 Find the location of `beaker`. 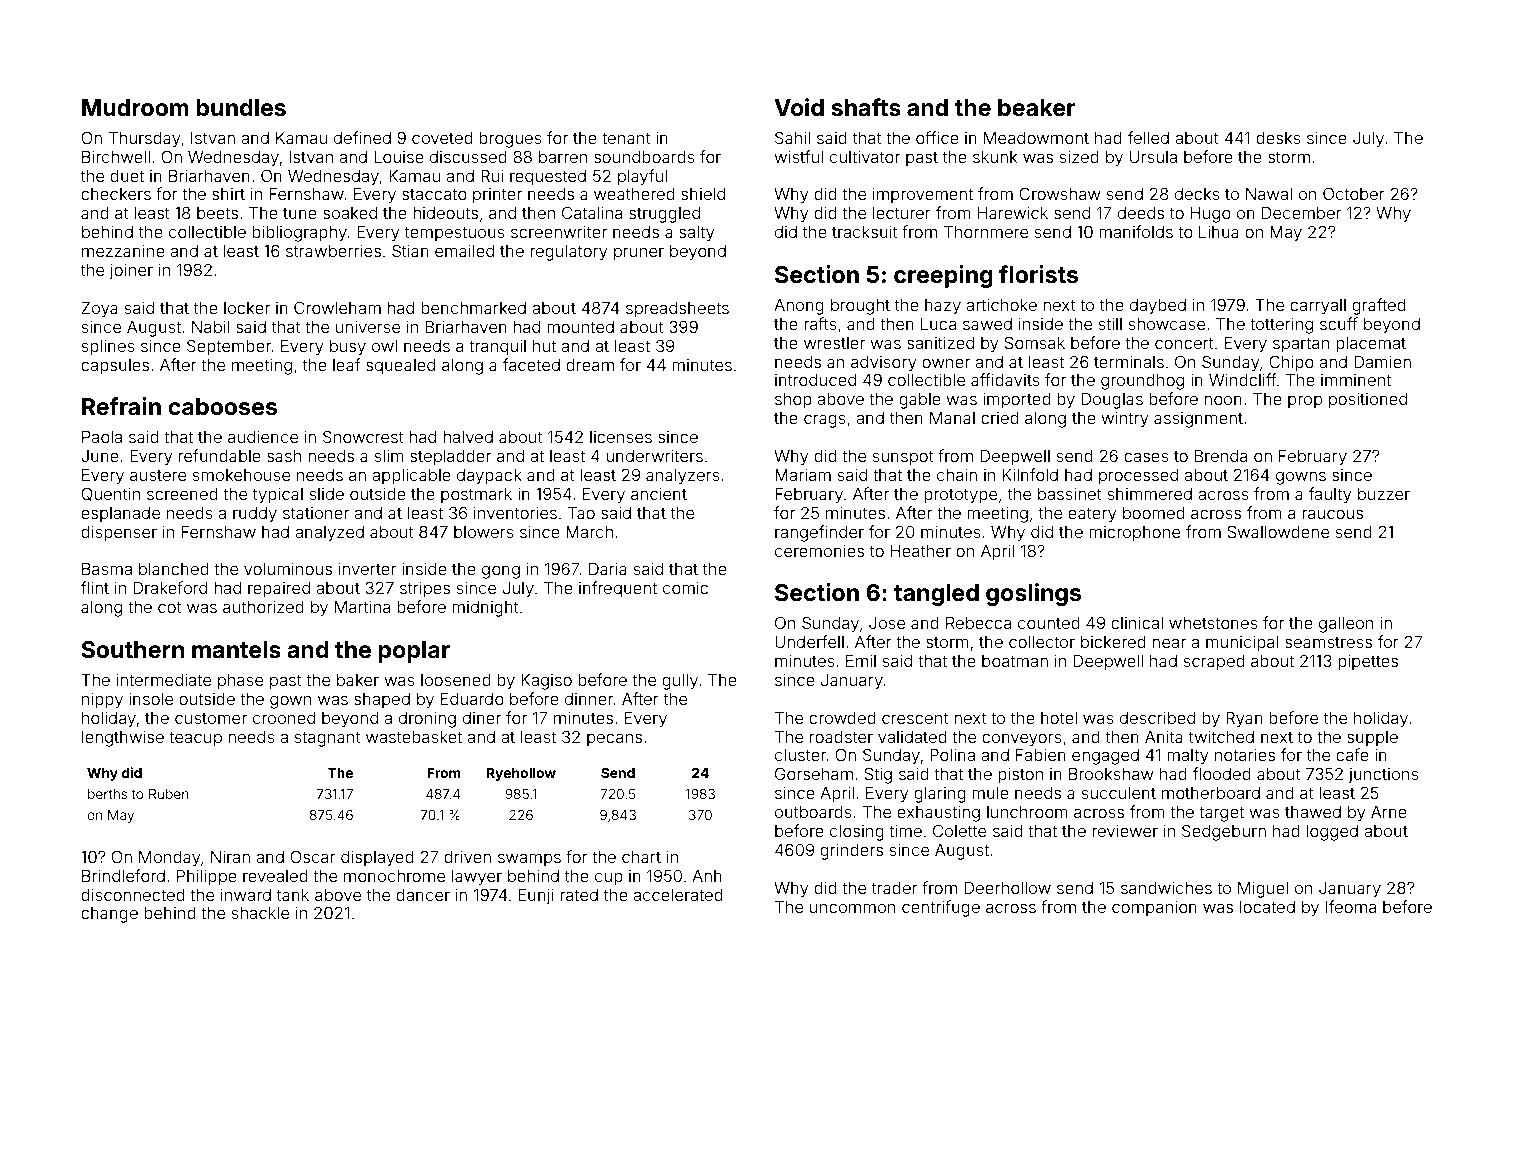

beaker is located at coordinates (1036, 108).
